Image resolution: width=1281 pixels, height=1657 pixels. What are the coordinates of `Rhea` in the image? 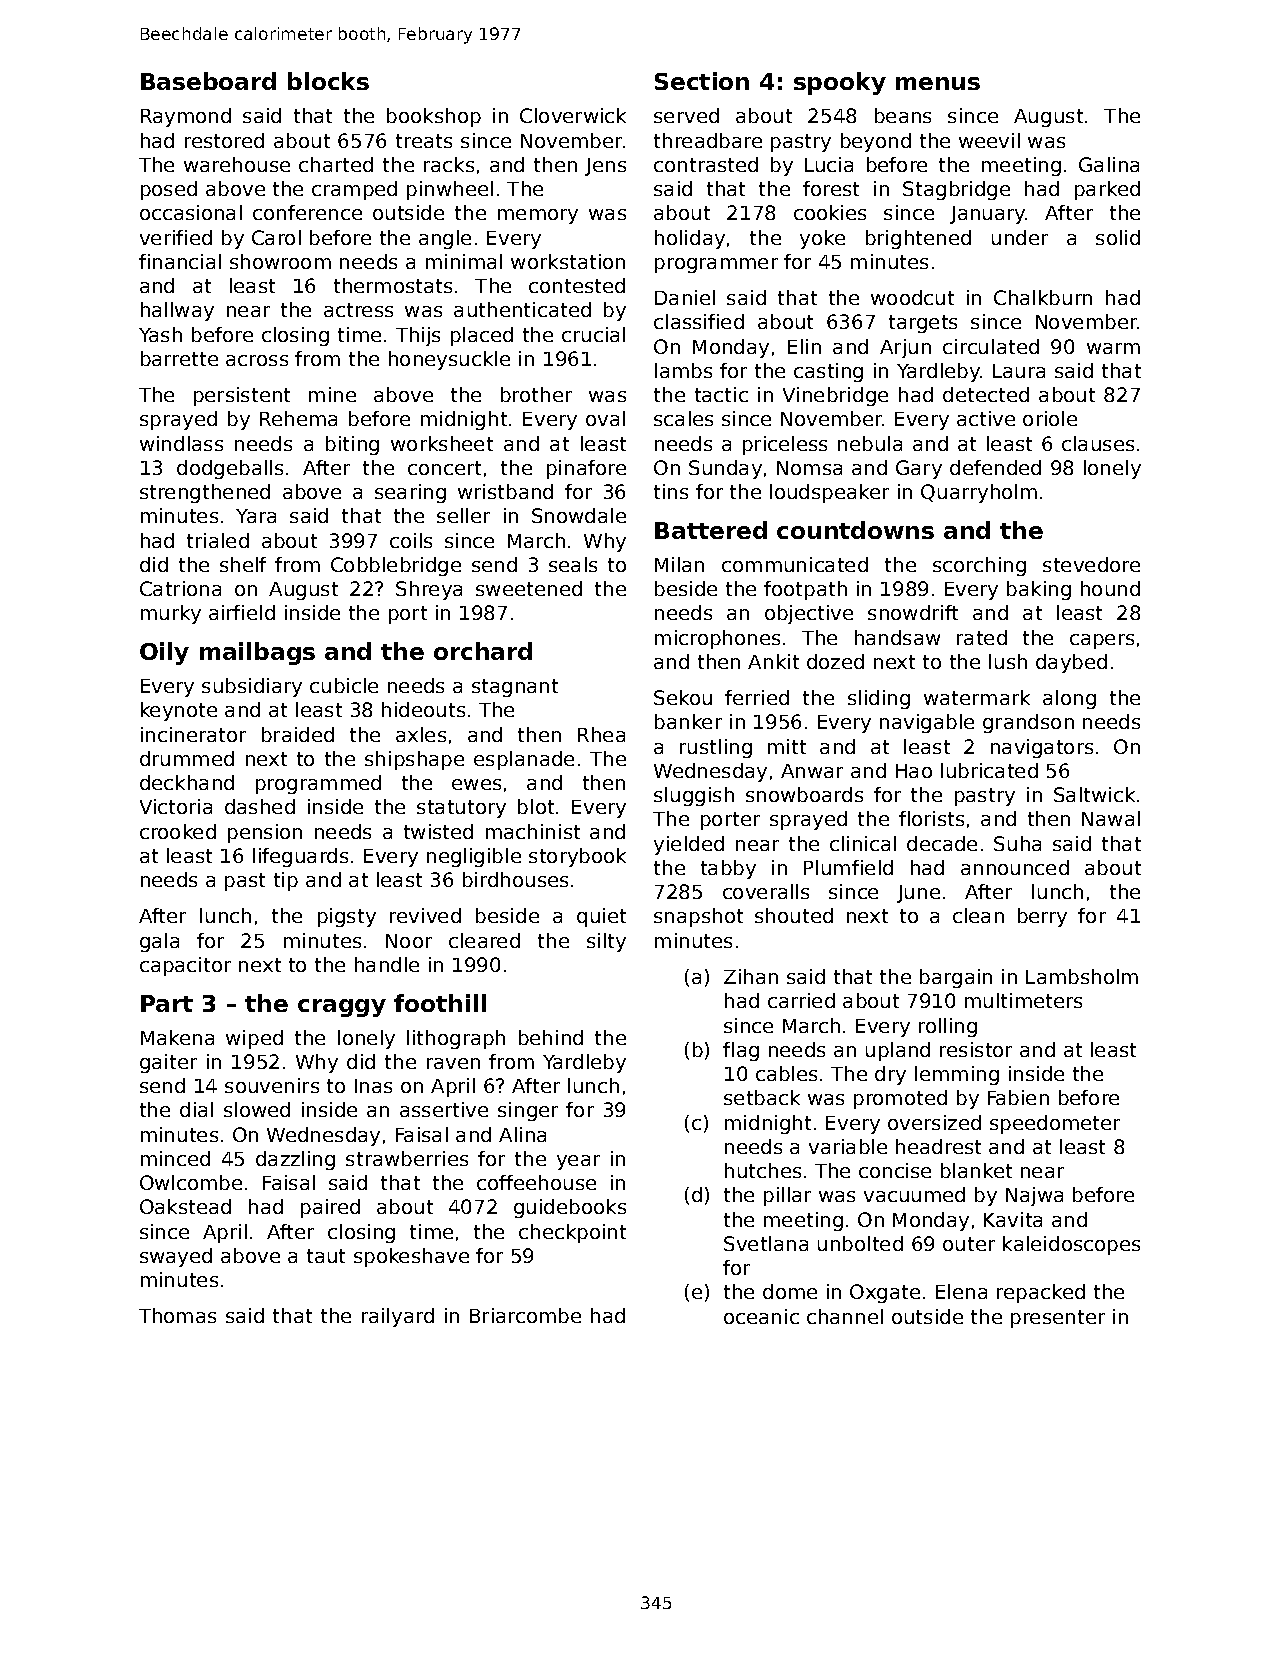 It's located at (601, 734).
